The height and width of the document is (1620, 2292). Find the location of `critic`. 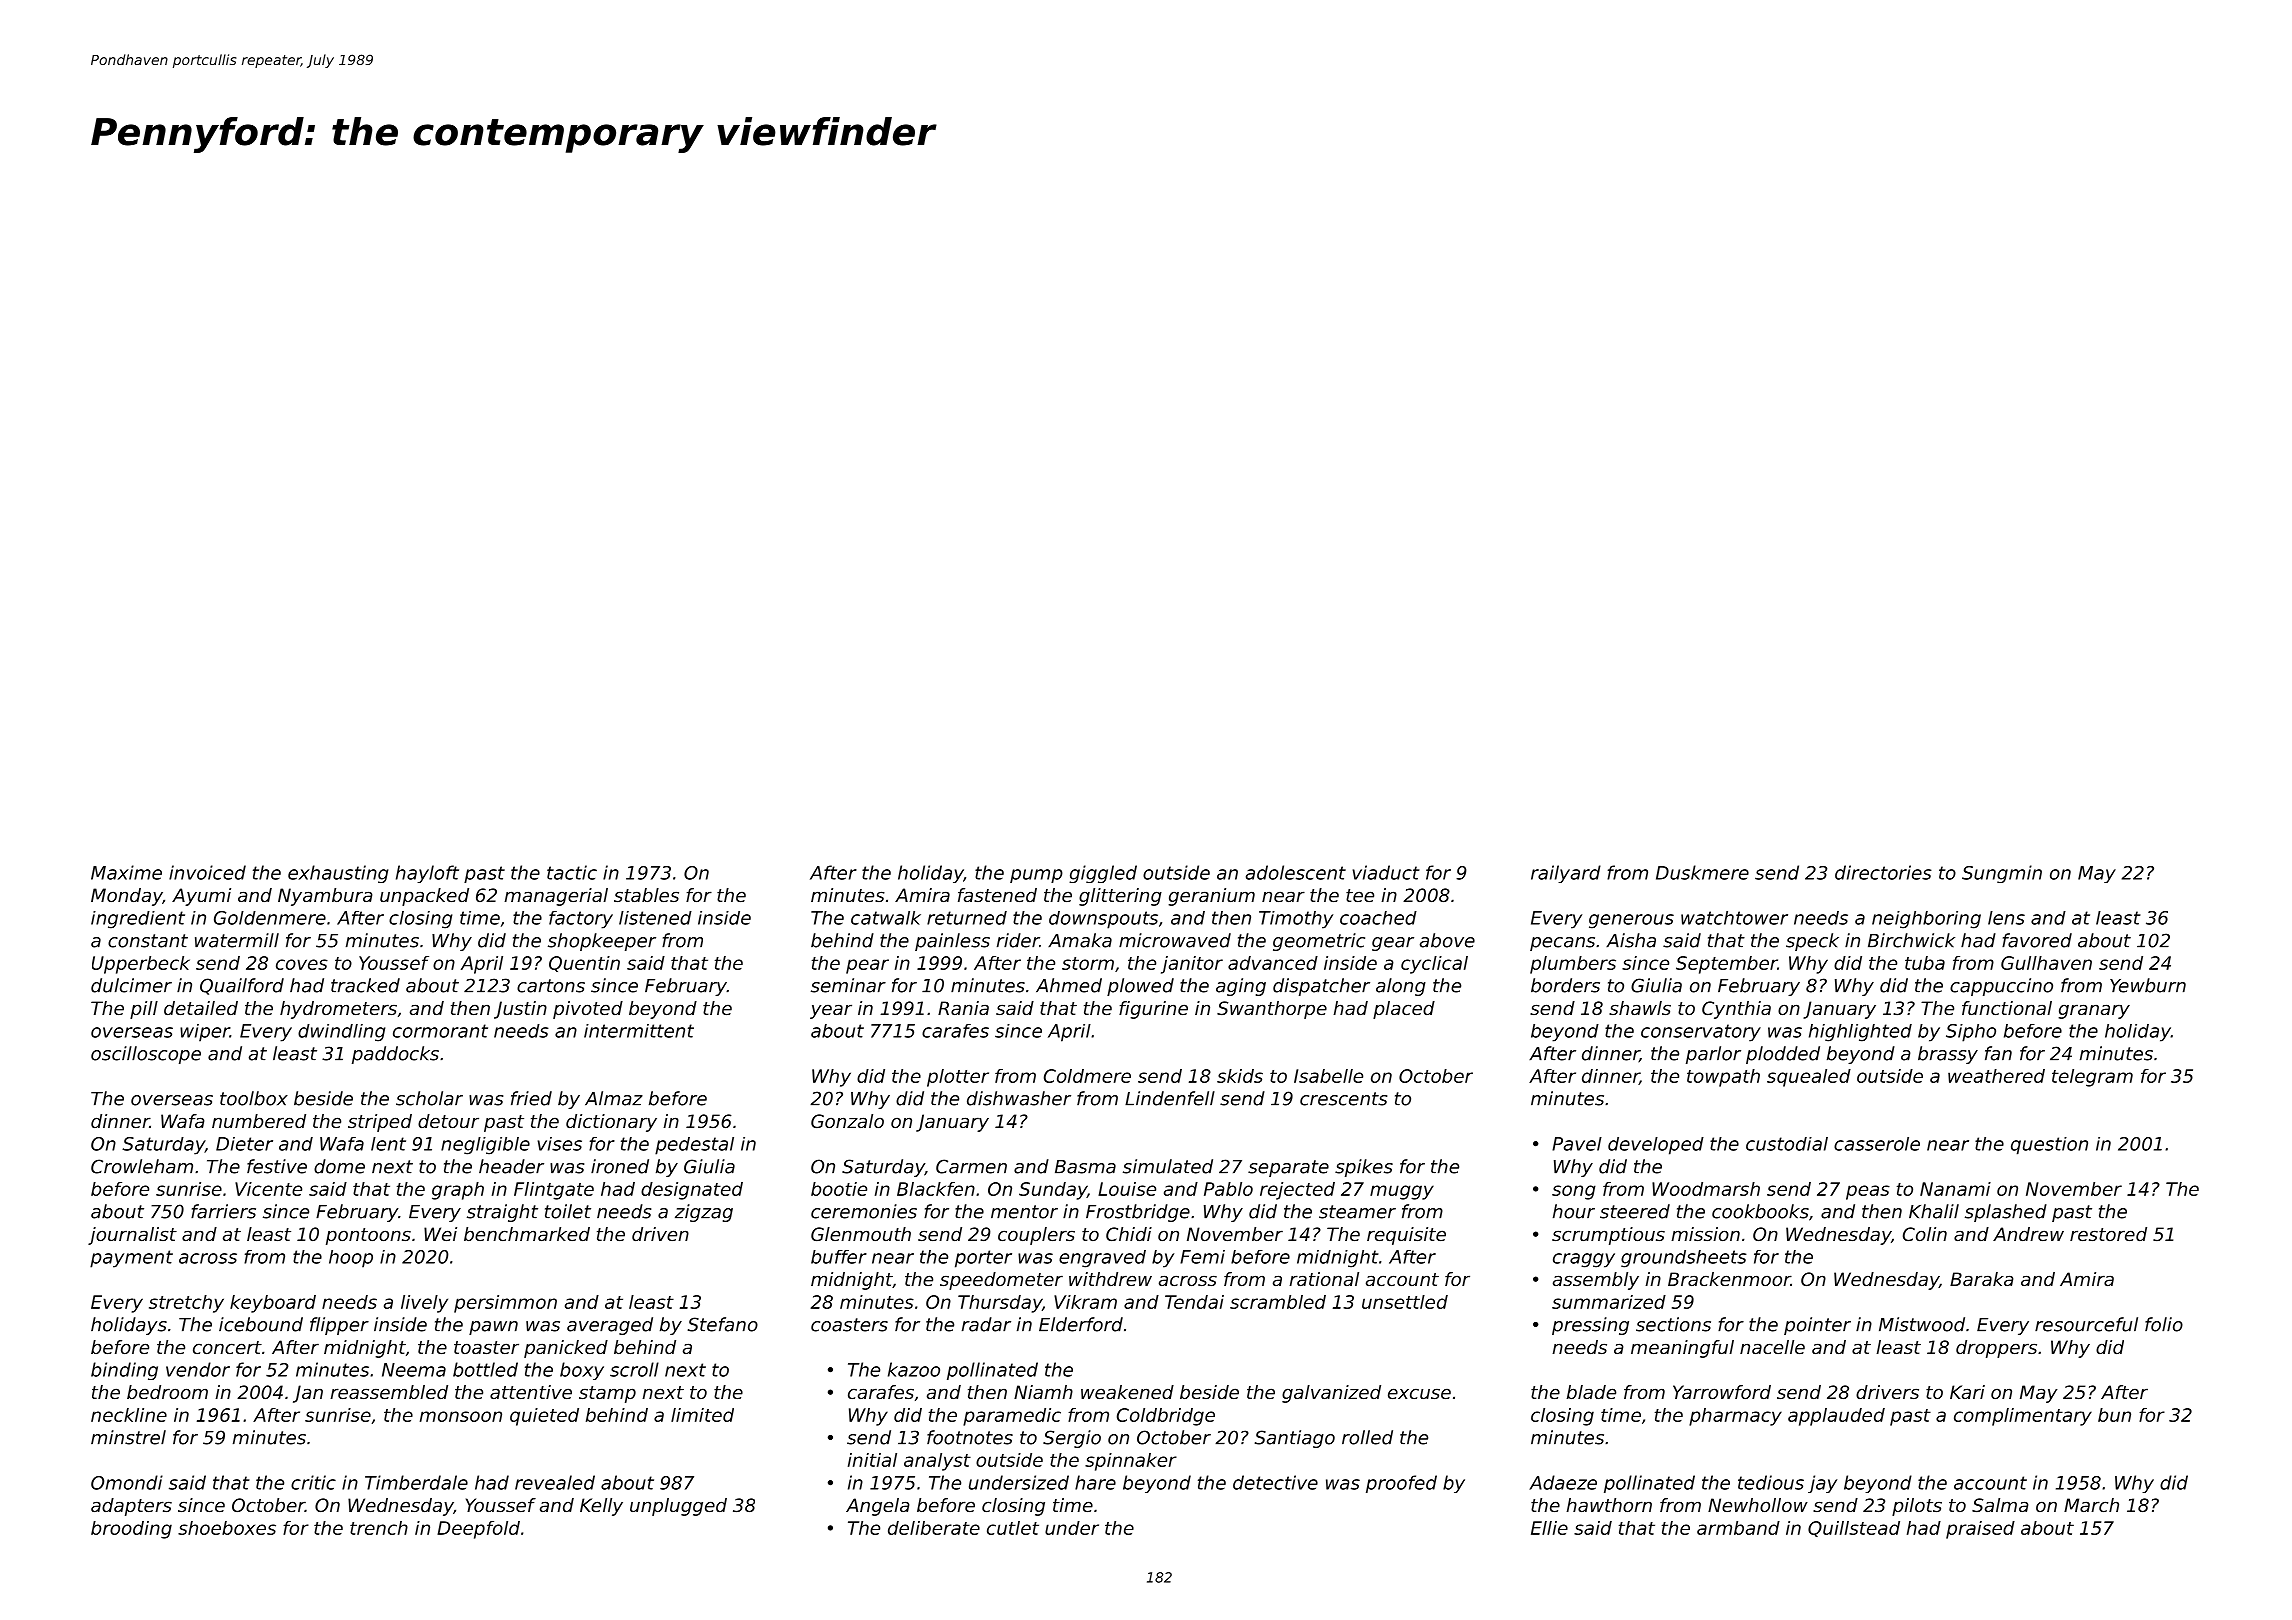

critic is located at coordinates (313, 1482).
